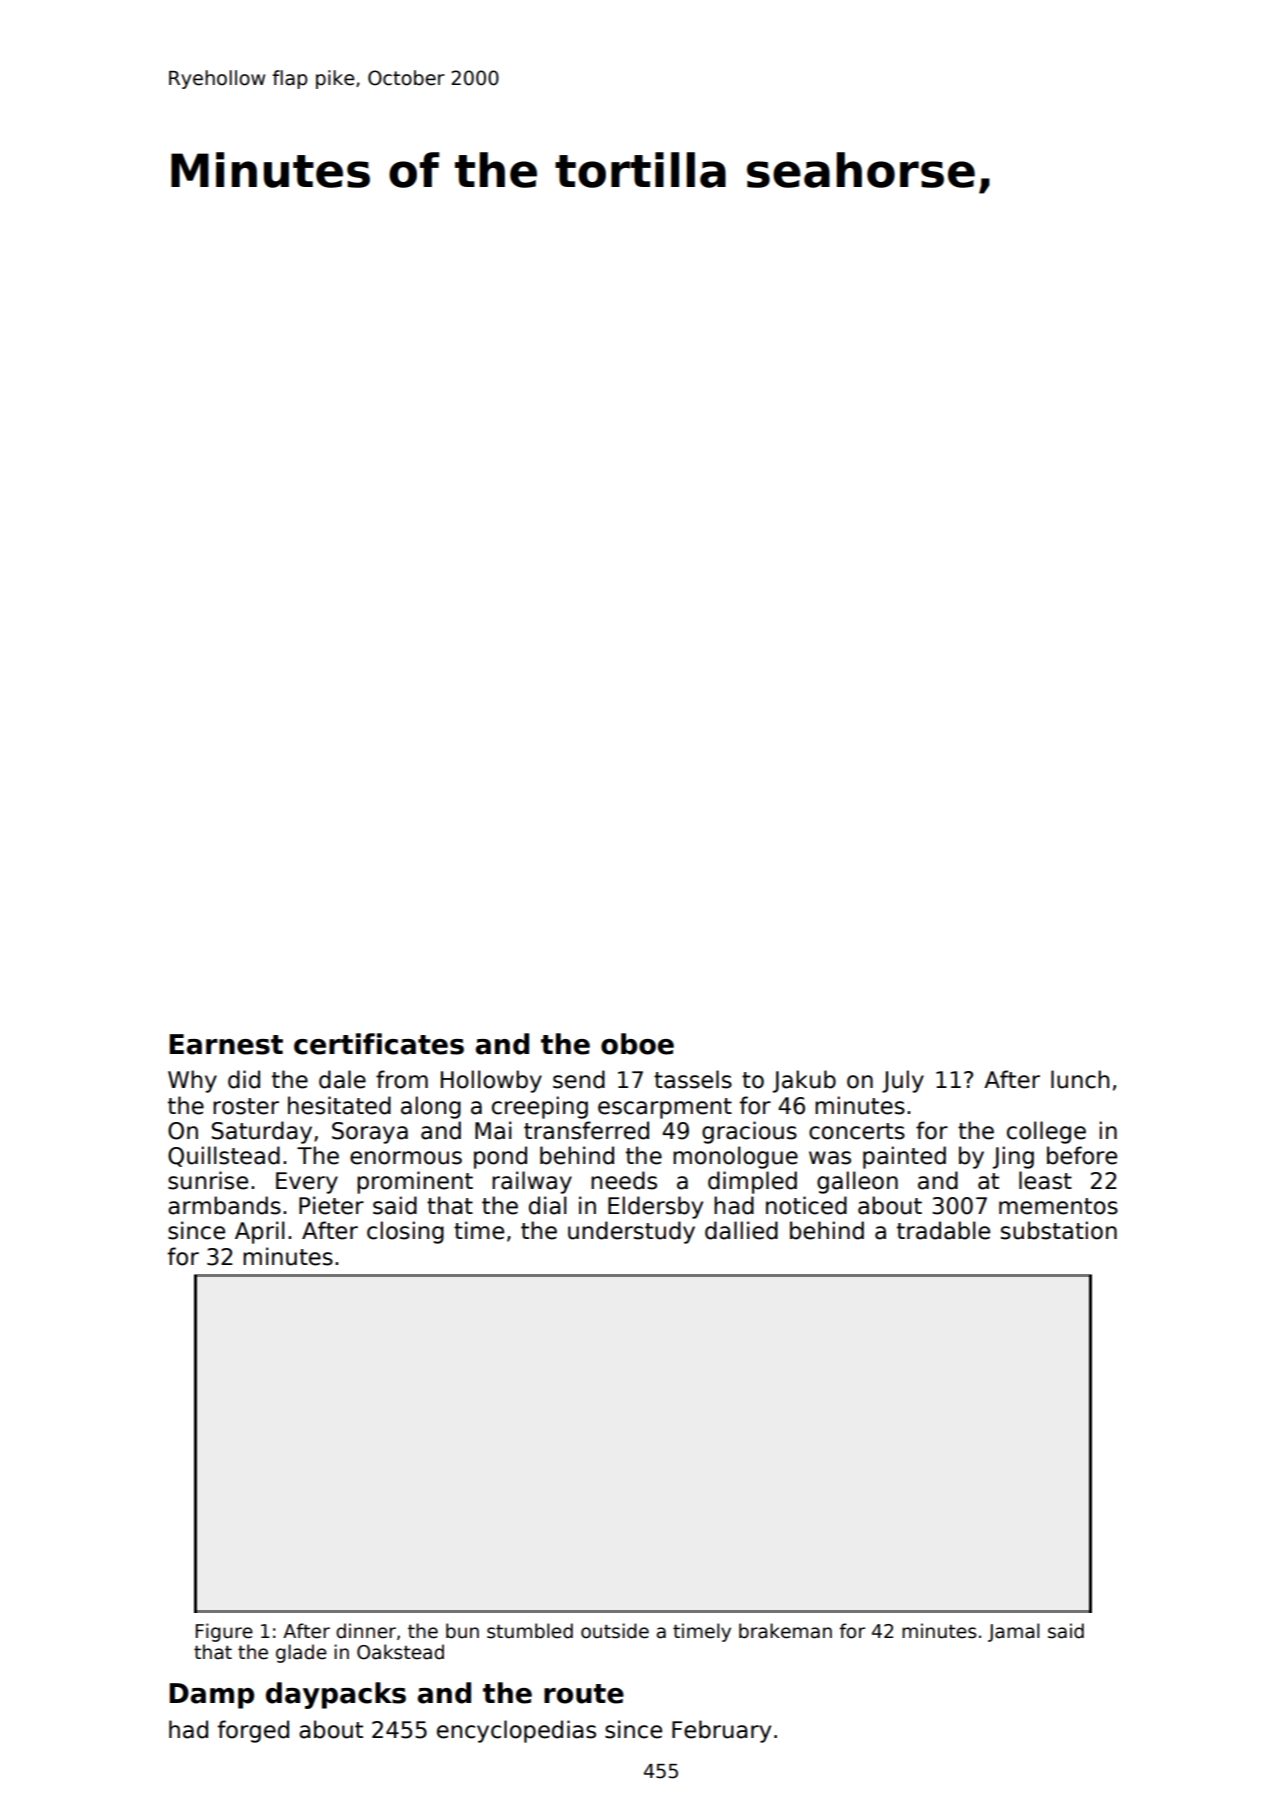 This document has width=1286, height=1819. What do you see at coordinates (244, 1079) in the document?
I see `did` at bounding box center [244, 1079].
